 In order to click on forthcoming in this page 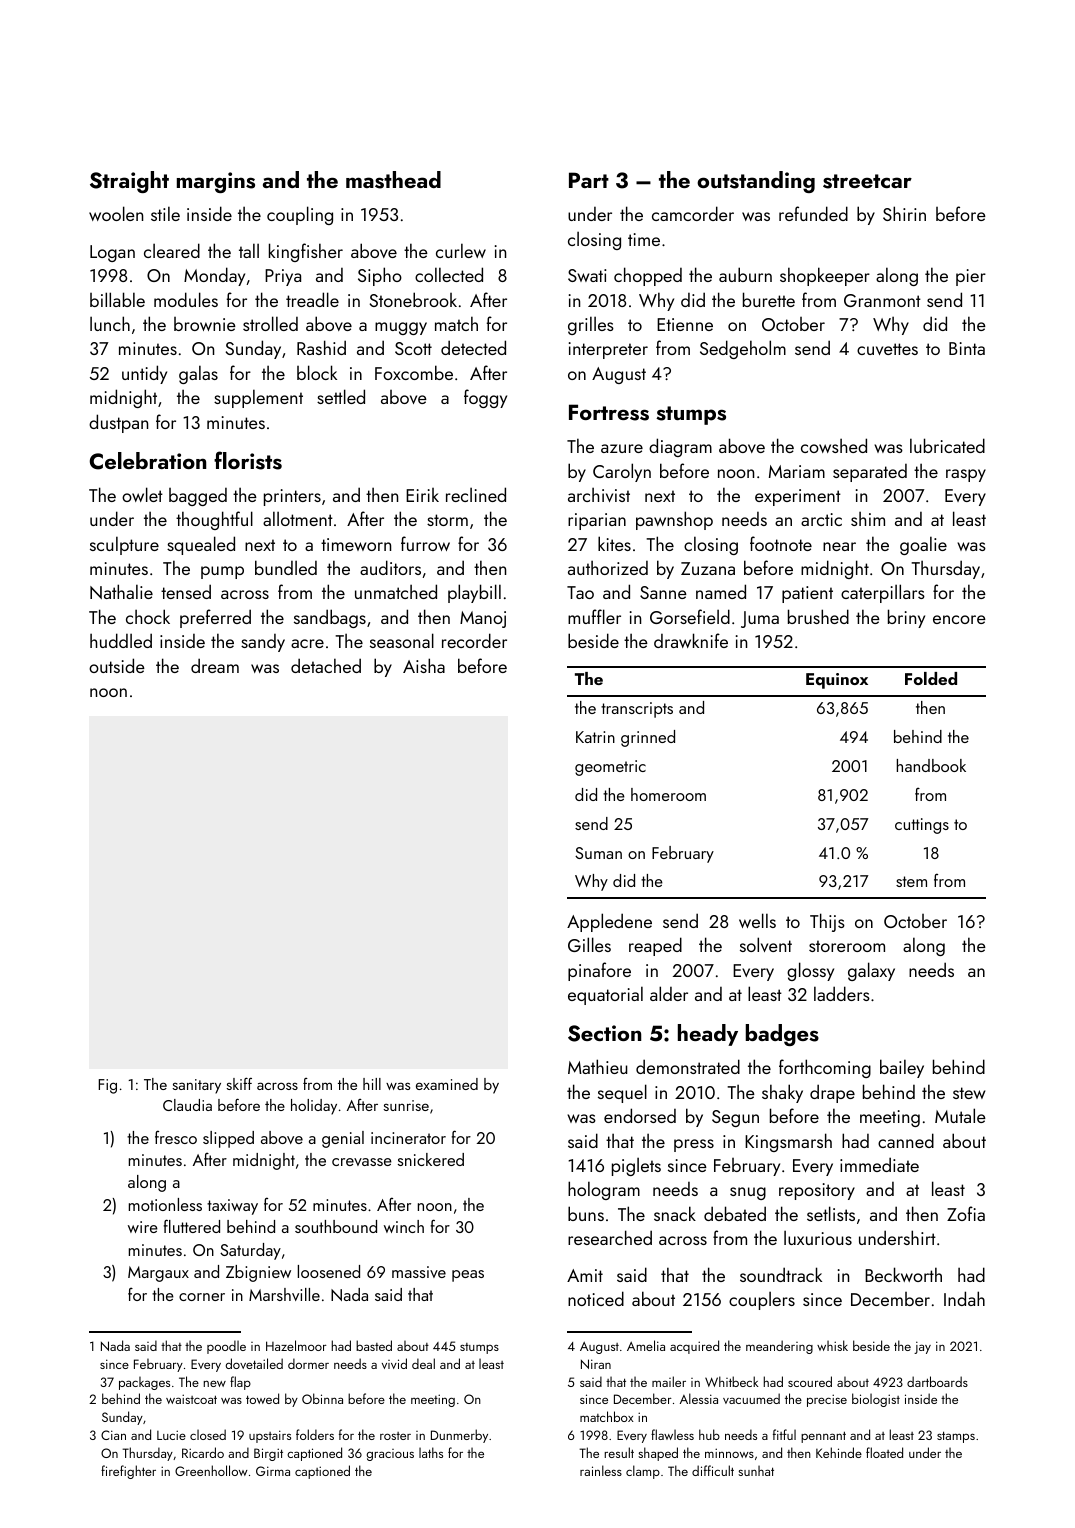, I will do `click(825, 1068)`.
